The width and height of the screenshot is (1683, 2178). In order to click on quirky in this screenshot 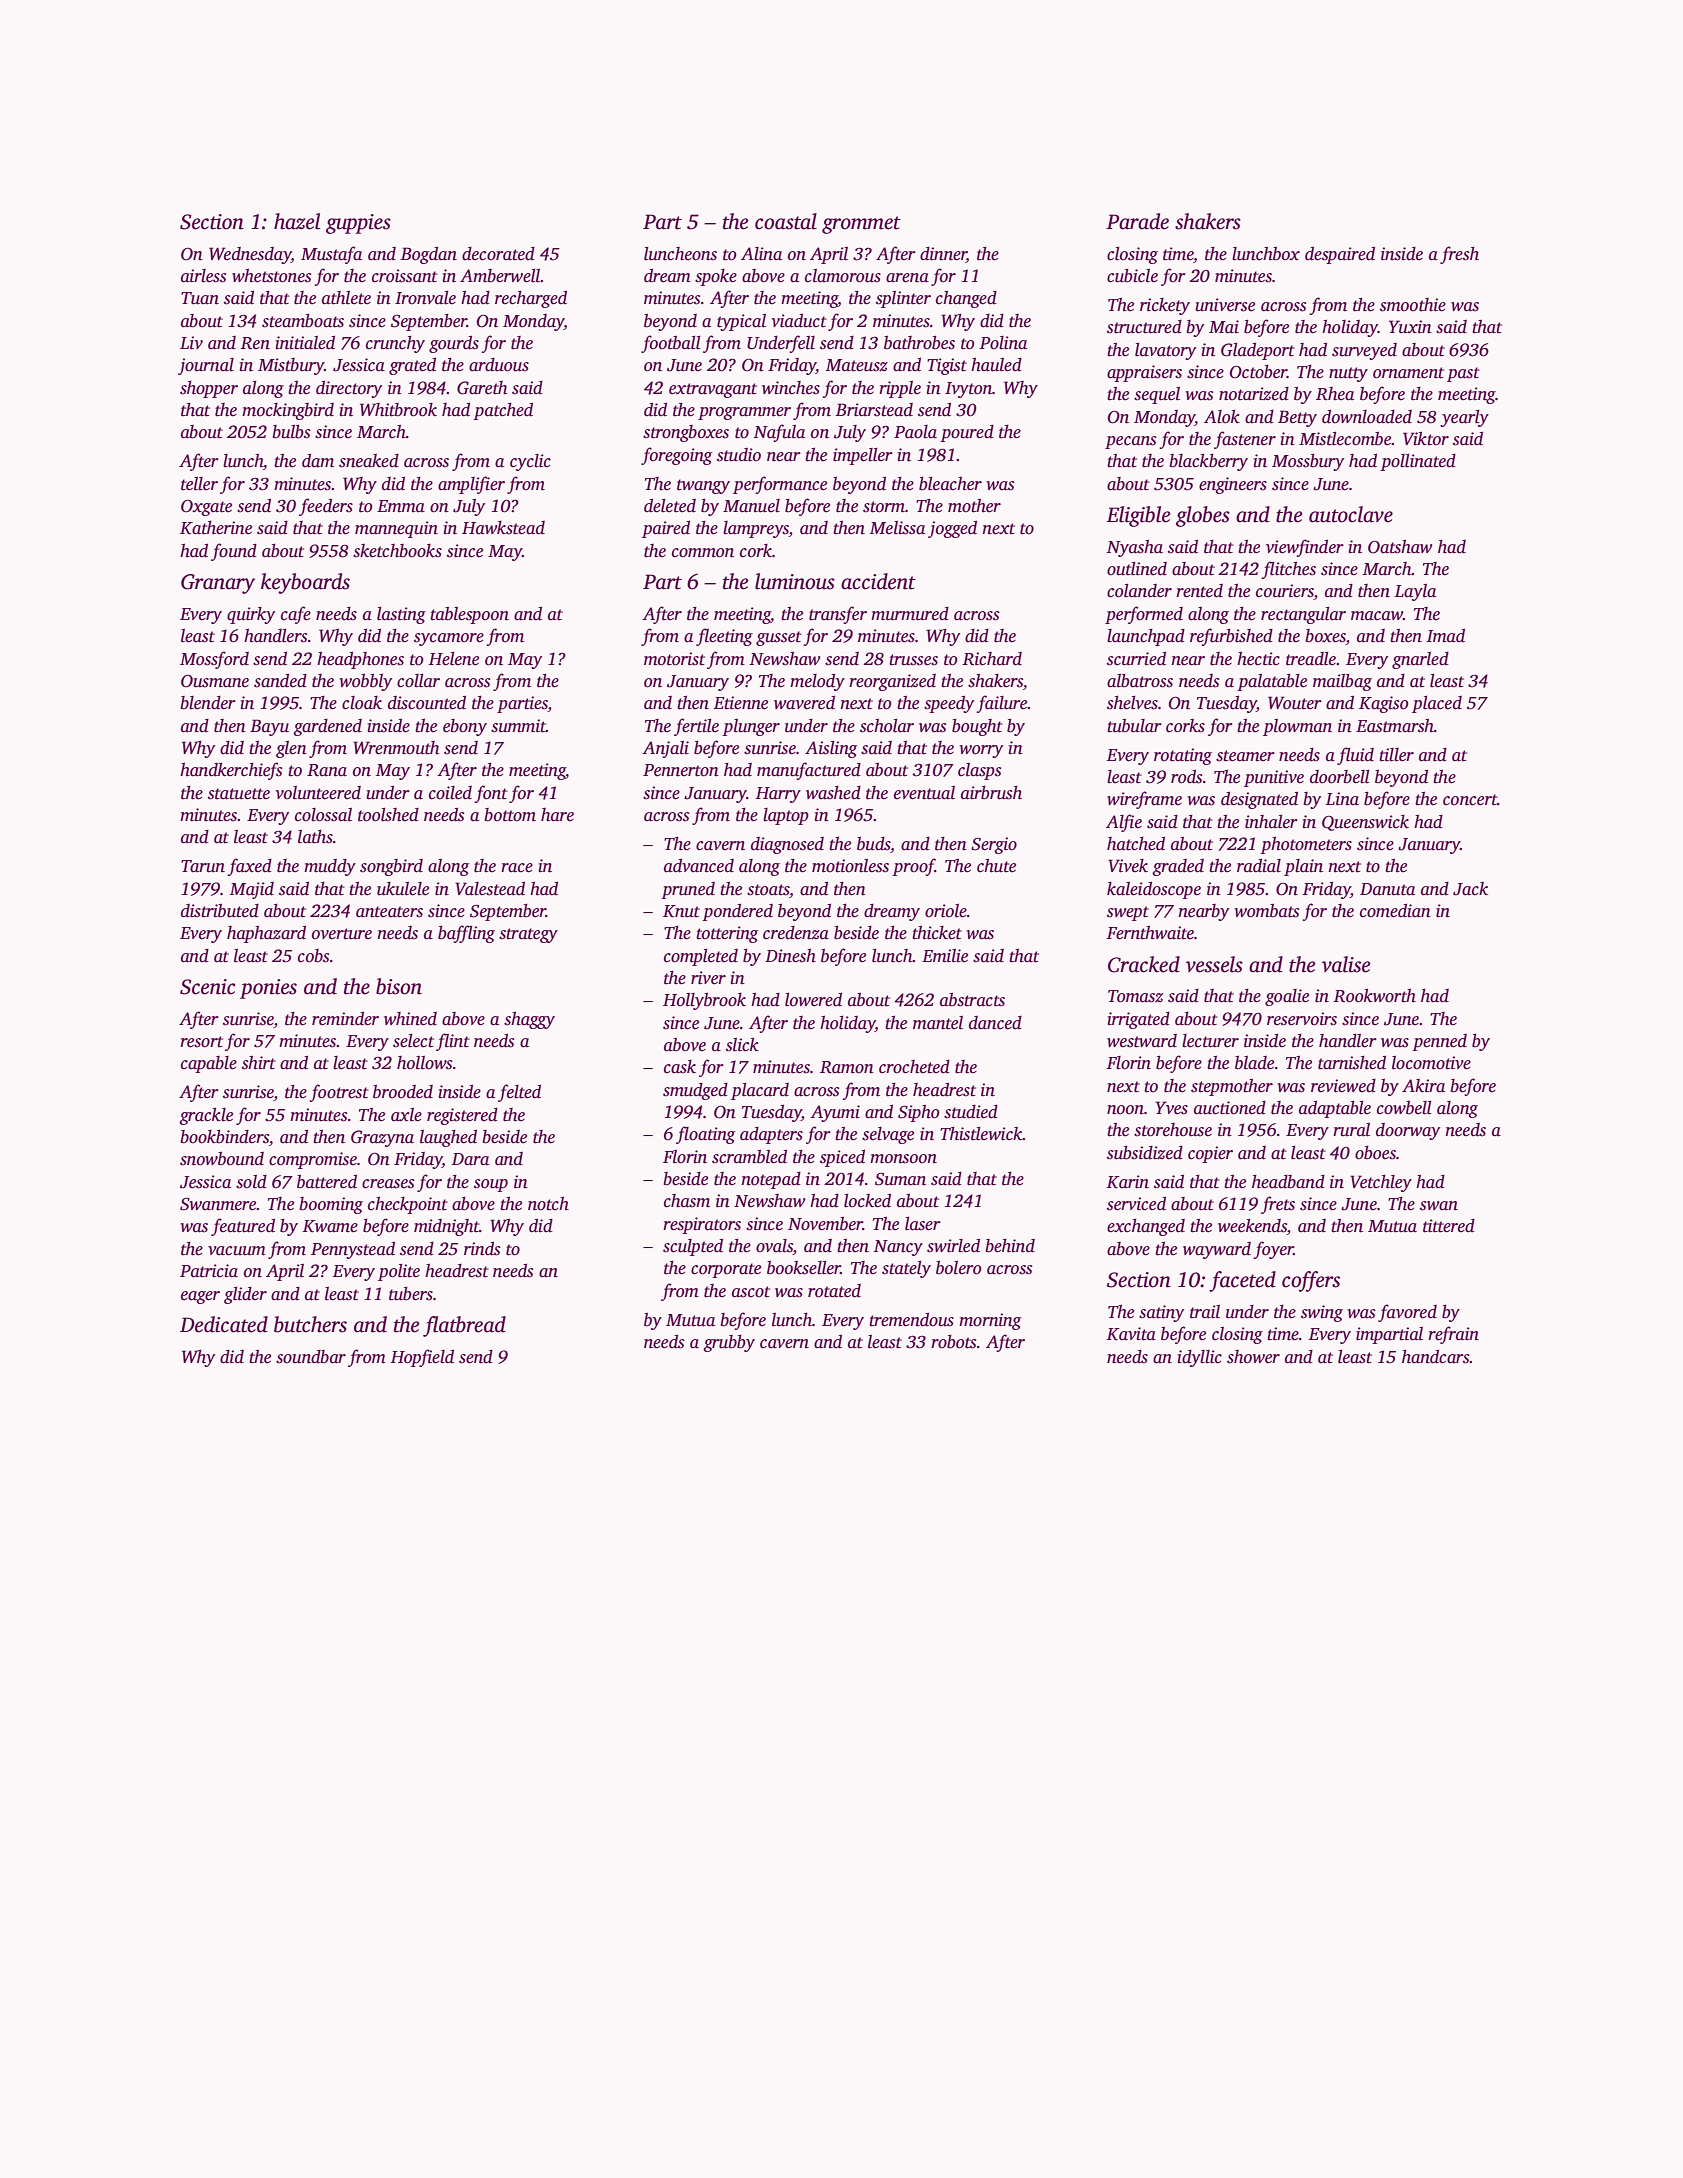, I will do `click(251, 615)`.
